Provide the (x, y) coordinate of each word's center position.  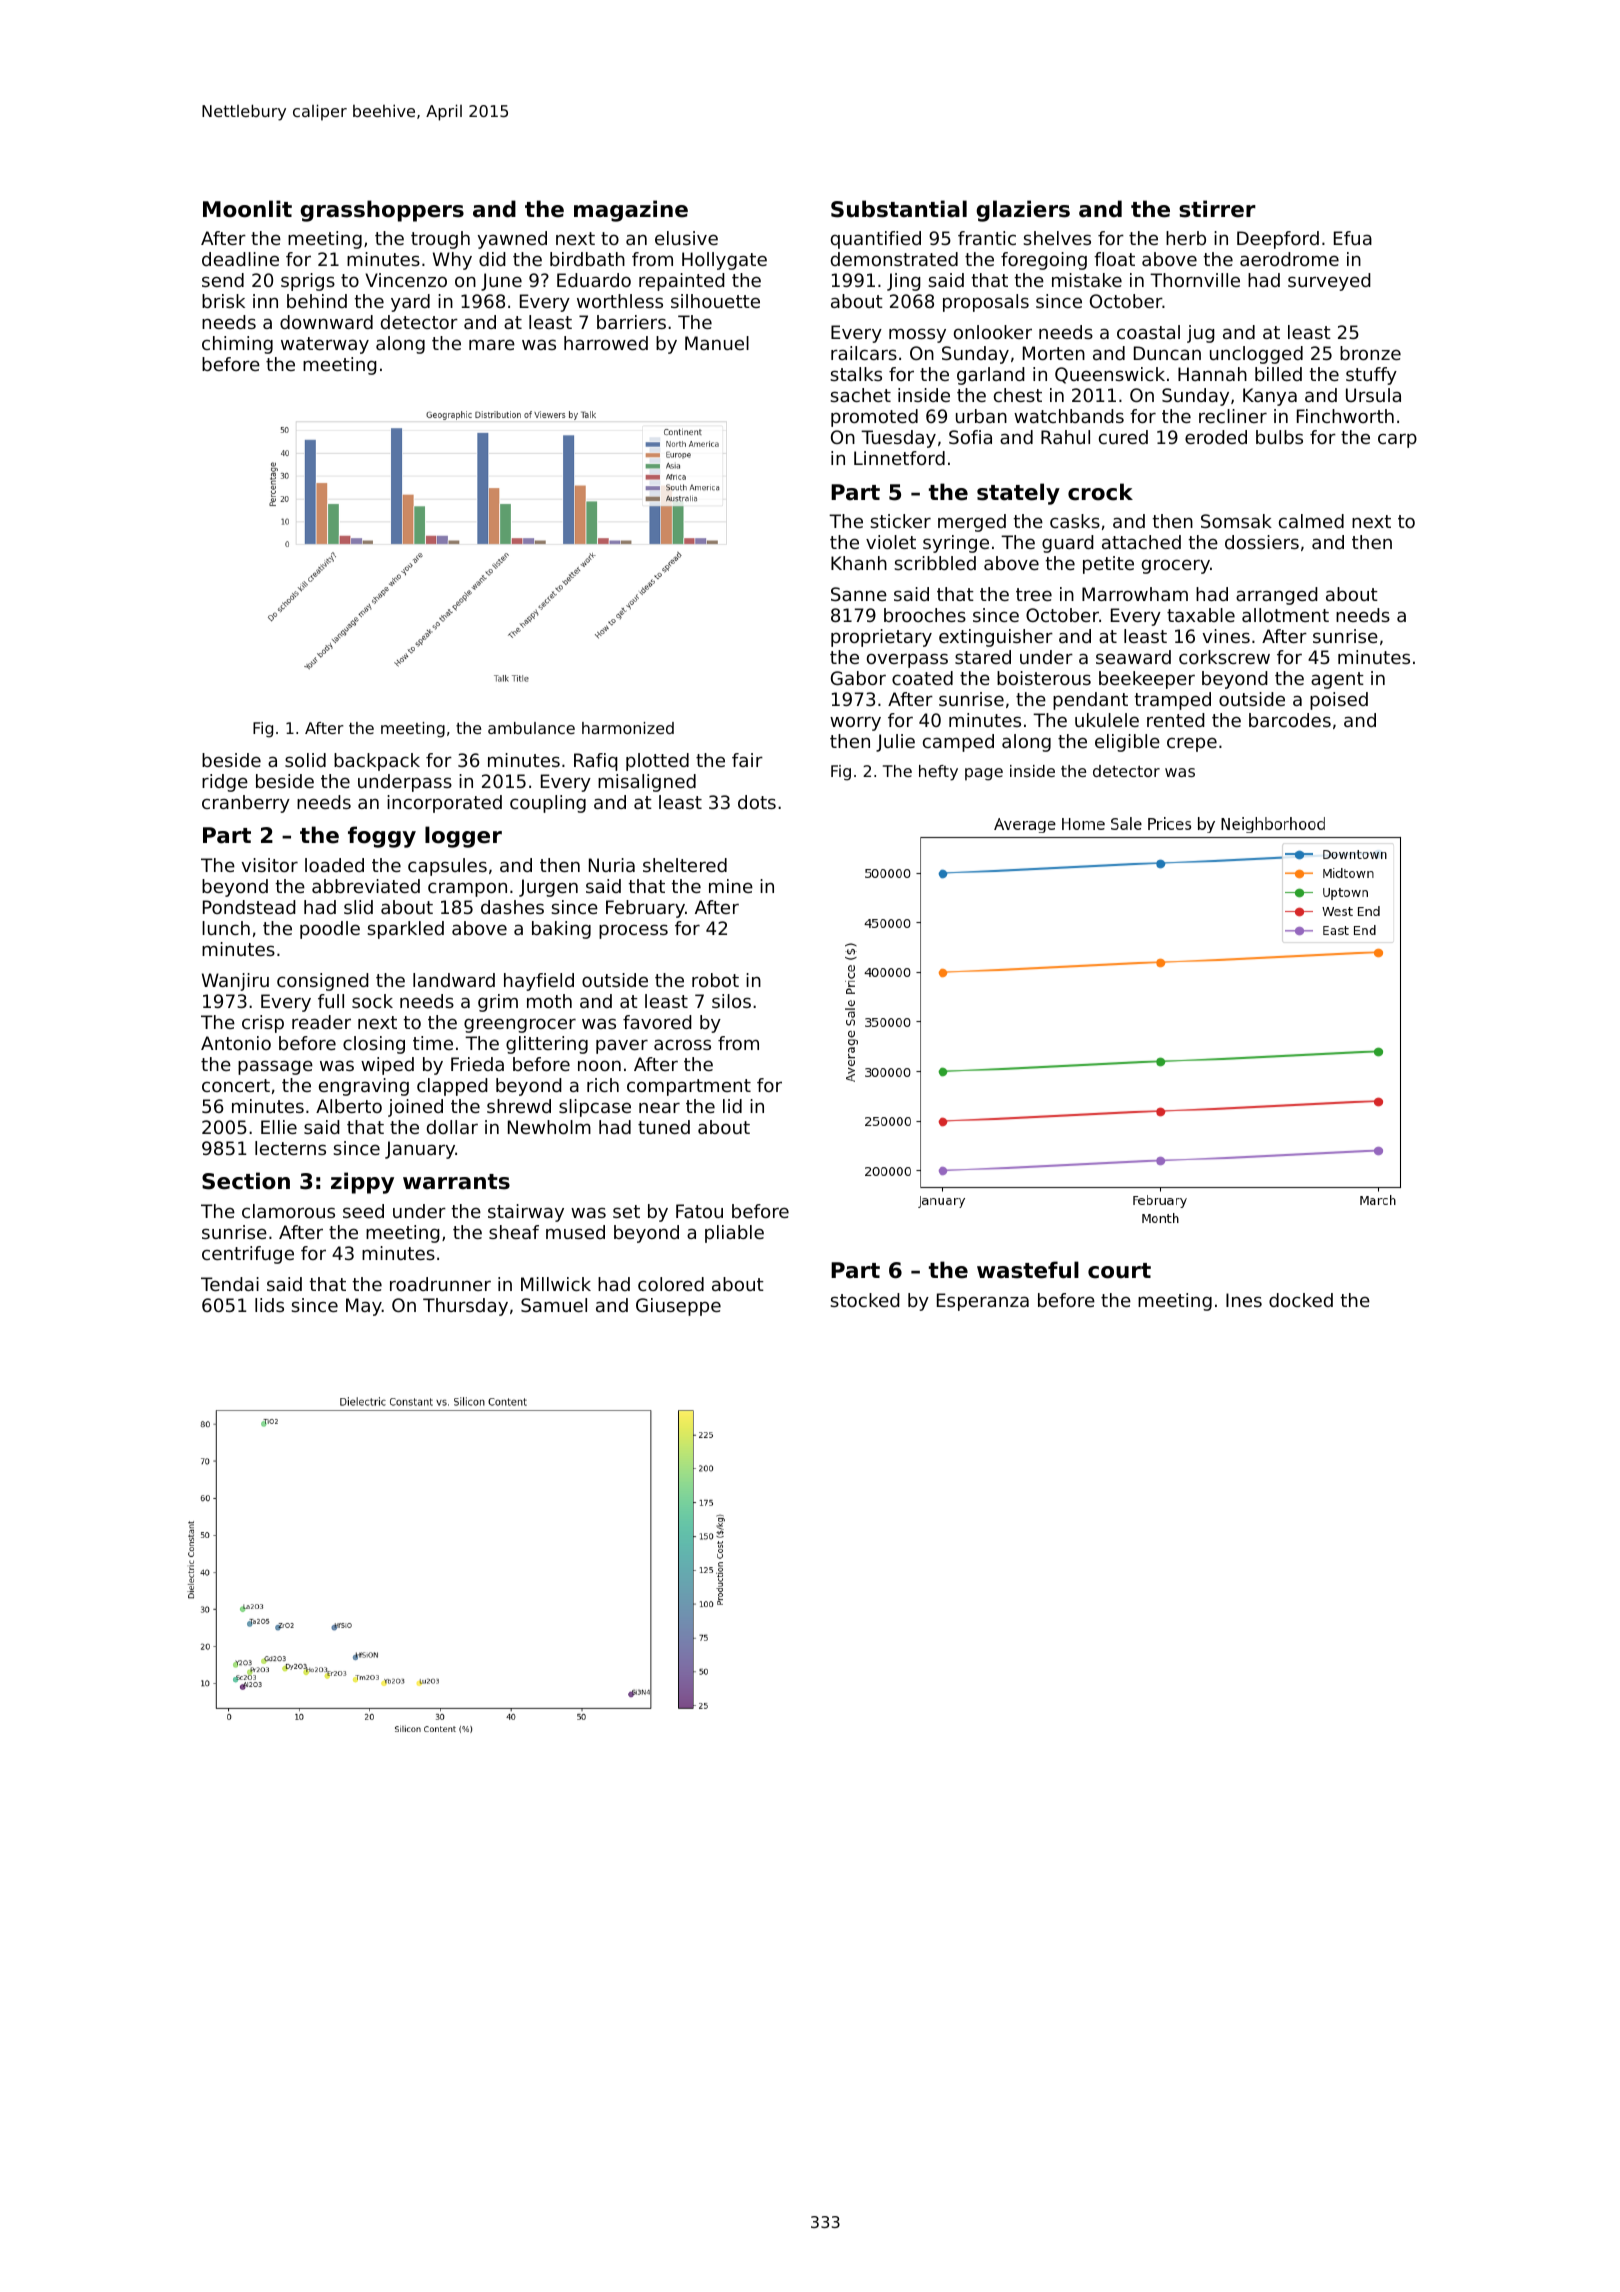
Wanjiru (235, 982)
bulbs (1279, 437)
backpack (377, 762)
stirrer (1217, 209)
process (633, 931)
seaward (1133, 657)
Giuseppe (678, 1307)
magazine (631, 211)
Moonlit (247, 209)
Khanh (859, 563)
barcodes (1290, 720)
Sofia (970, 437)
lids (269, 1305)
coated (922, 678)
